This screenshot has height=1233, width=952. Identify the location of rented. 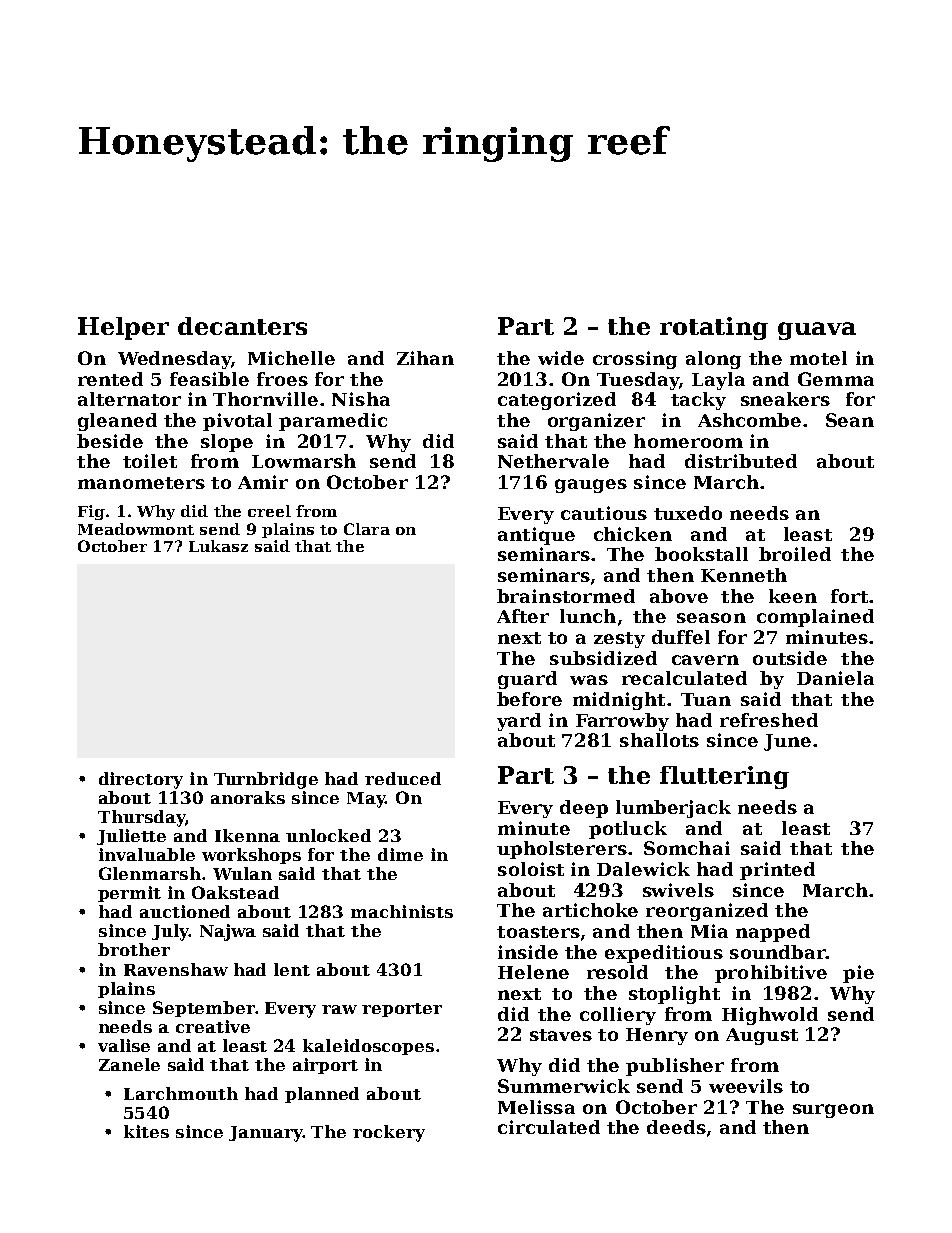
(110, 379).
